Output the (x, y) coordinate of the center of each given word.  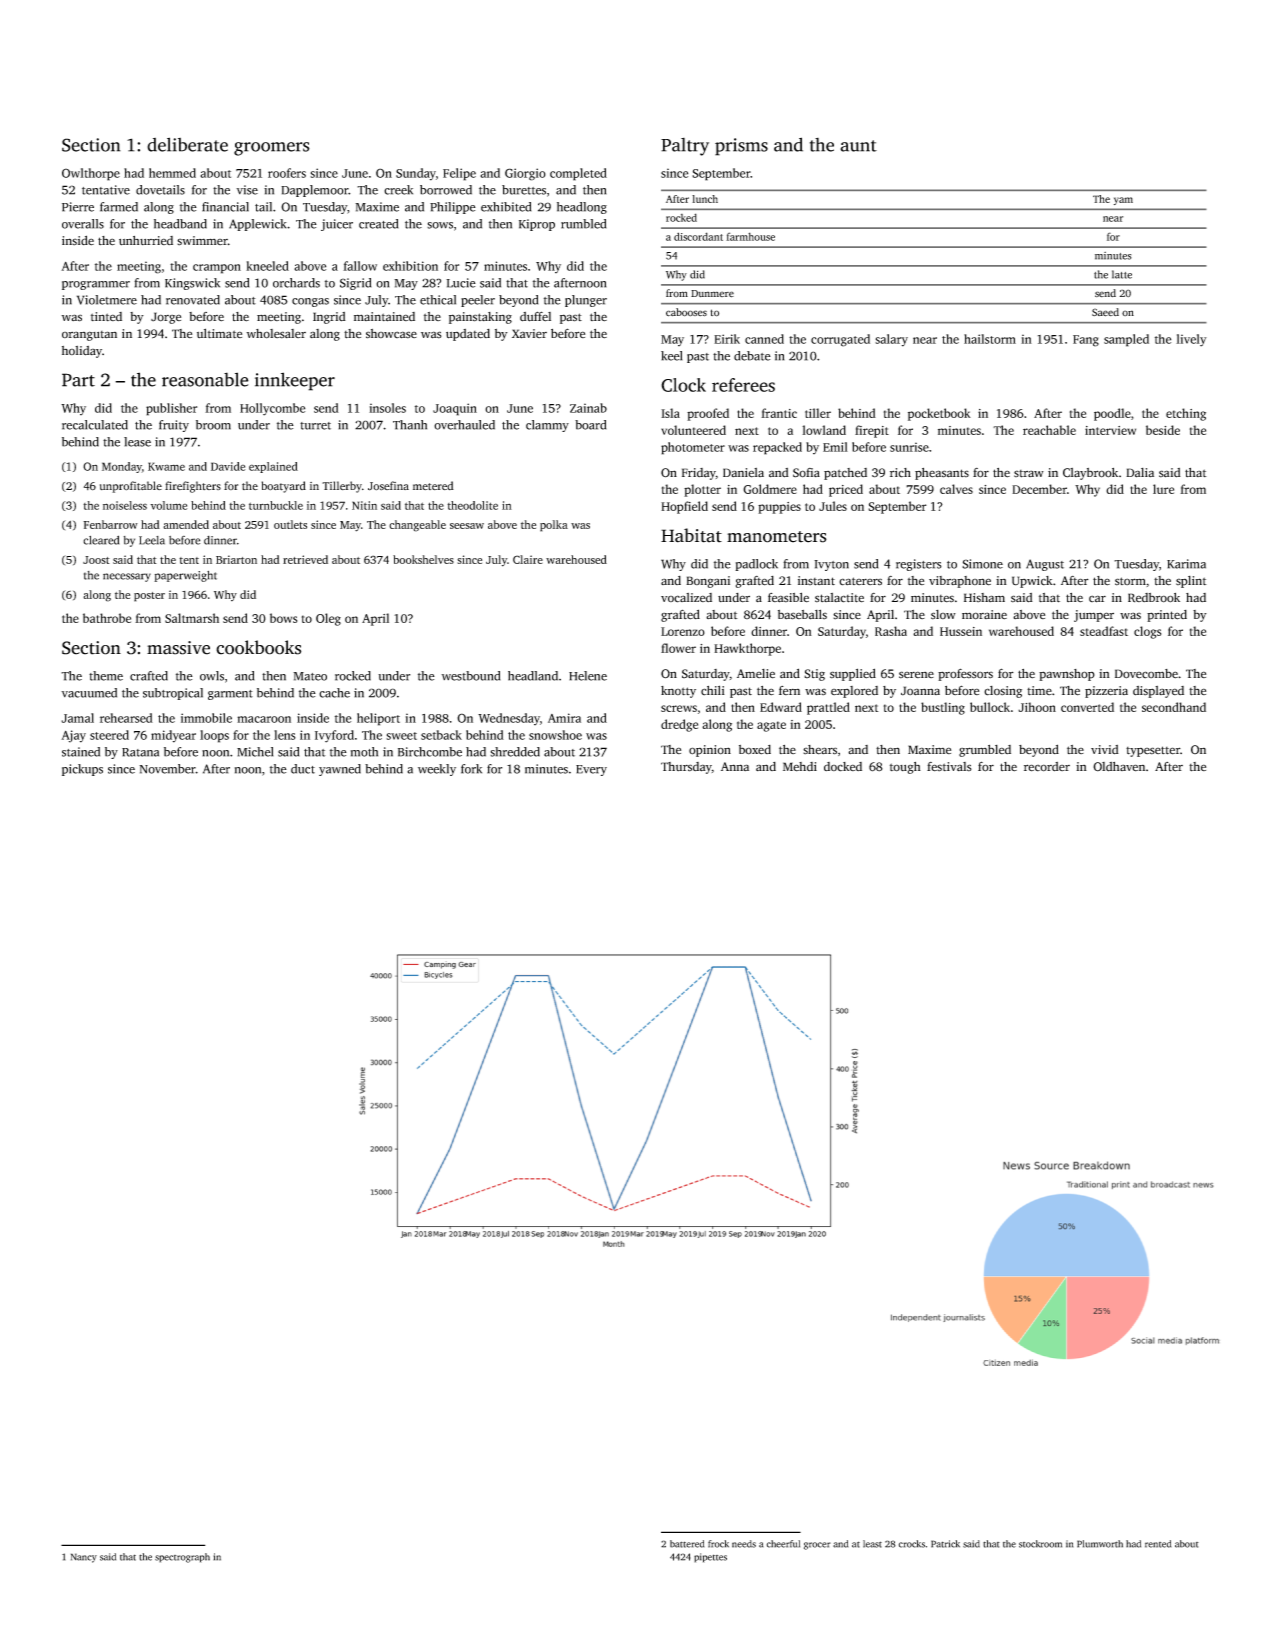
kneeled (267, 266)
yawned (340, 770)
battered (687, 1544)
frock (718, 1544)
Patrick (945, 1544)
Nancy (84, 1558)
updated (468, 335)
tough (905, 768)
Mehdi (800, 767)
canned (764, 339)
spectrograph (182, 1558)
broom (213, 425)
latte (1122, 274)
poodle (1112, 414)
